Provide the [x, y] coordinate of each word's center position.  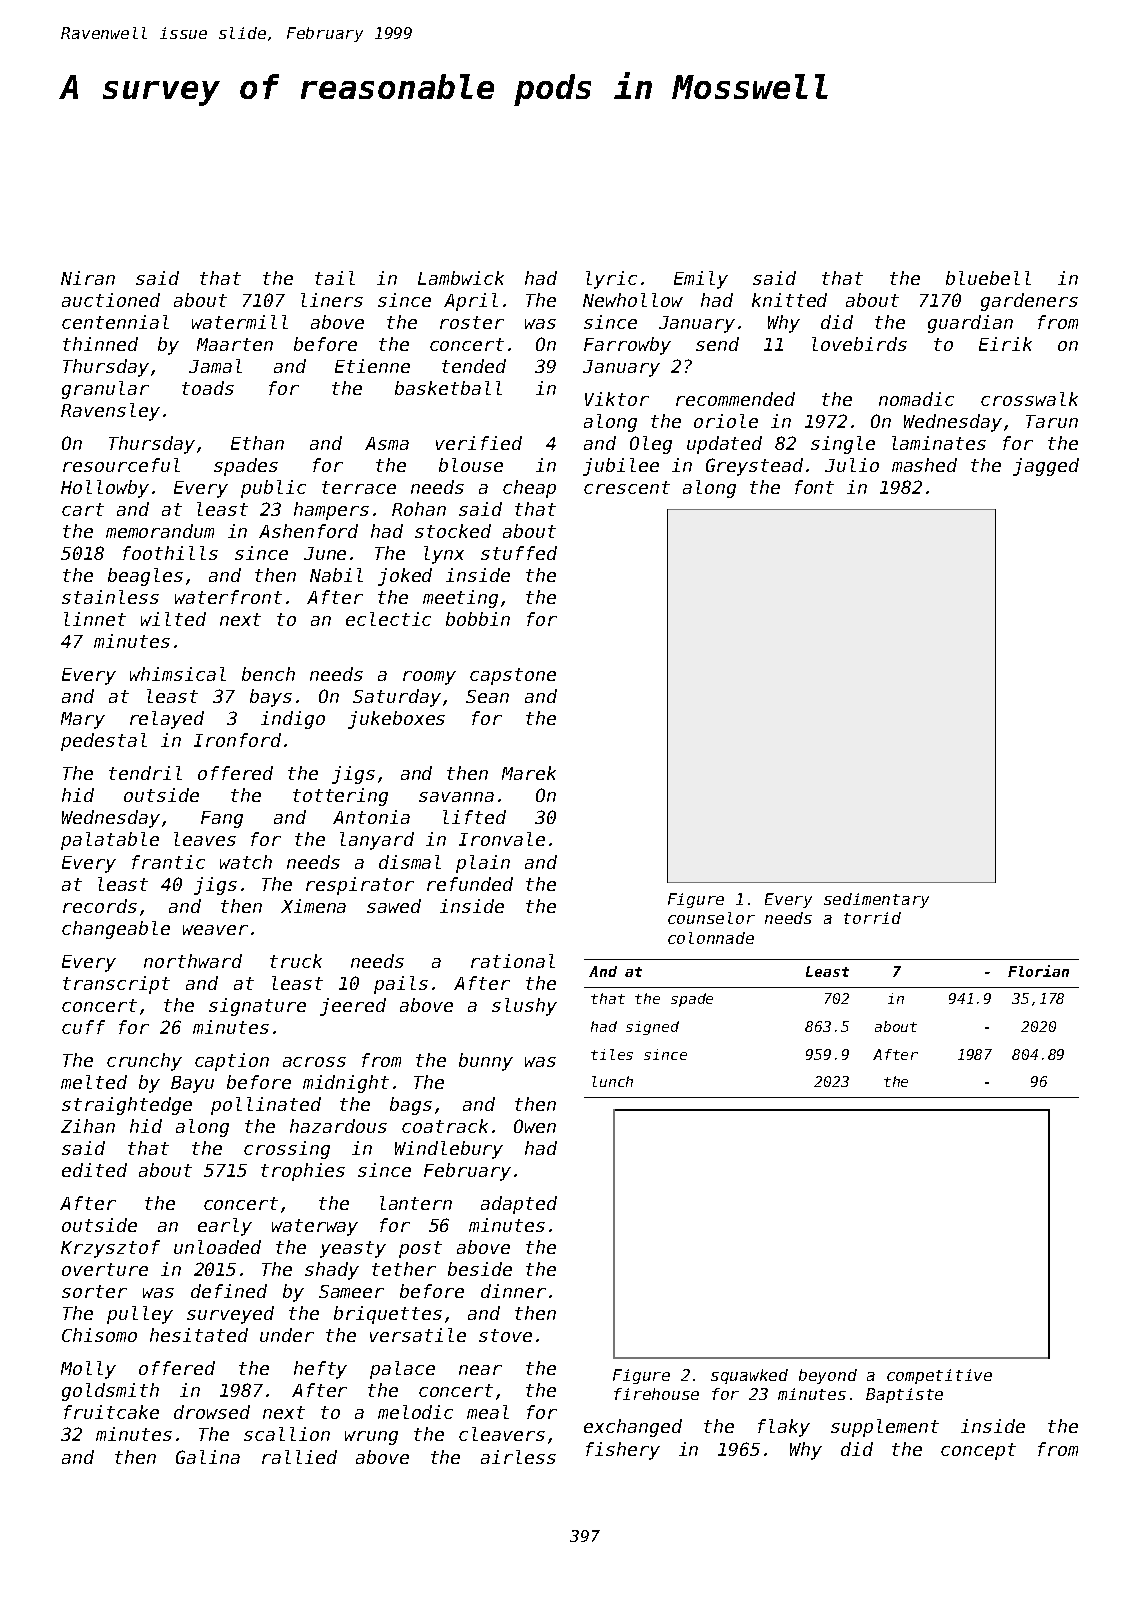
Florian [1038, 971]
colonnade [711, 938]
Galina [208, 1457]
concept [978, 1451]
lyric [611, 280]
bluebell [988, 278]
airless [518, 1457]
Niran [88, 278]
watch [246, 862]
